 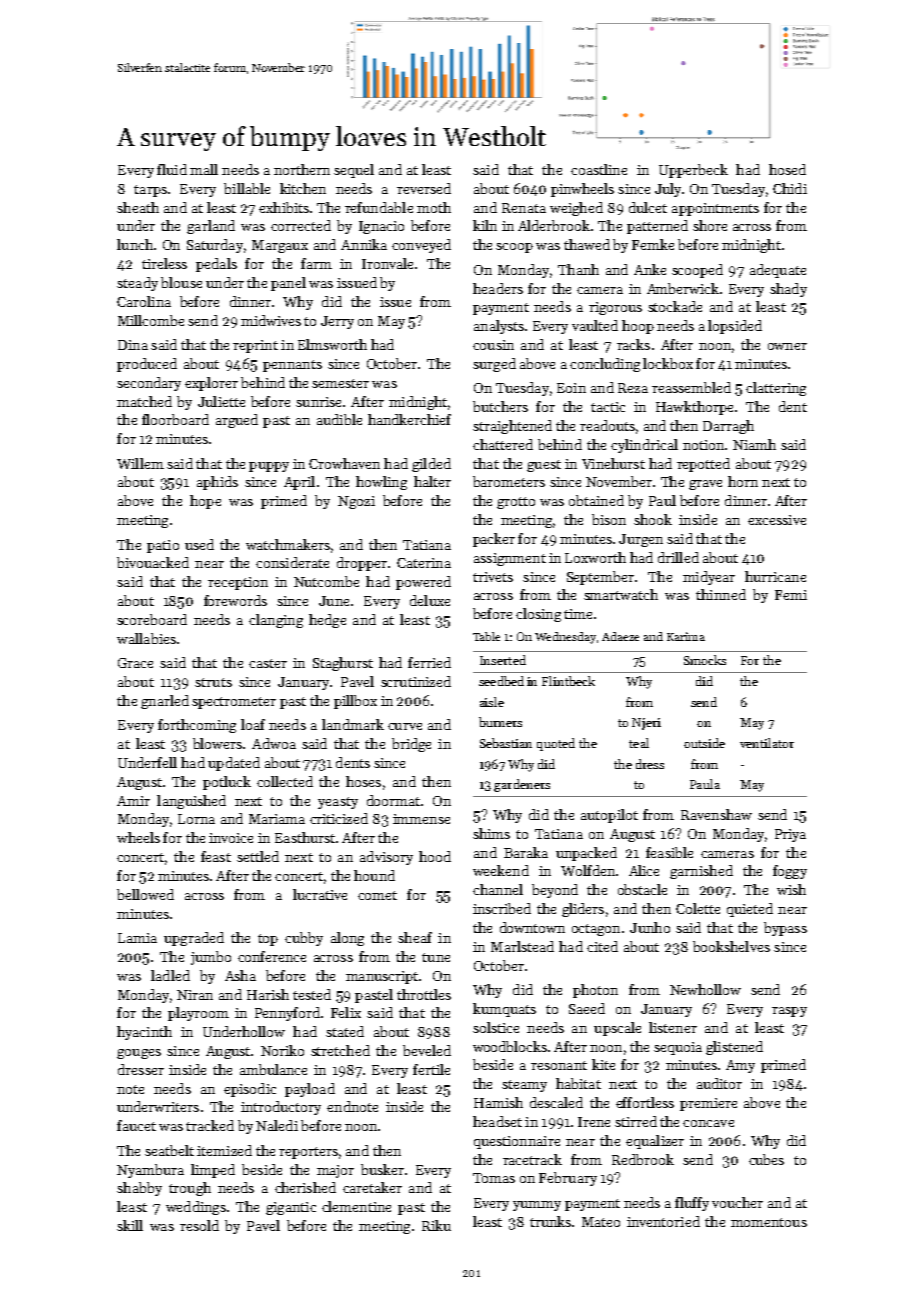 What do you see at coordinates (287, 1014) in the screenshot?
I see `Pennyford` at bounding box center [287, 1014].
